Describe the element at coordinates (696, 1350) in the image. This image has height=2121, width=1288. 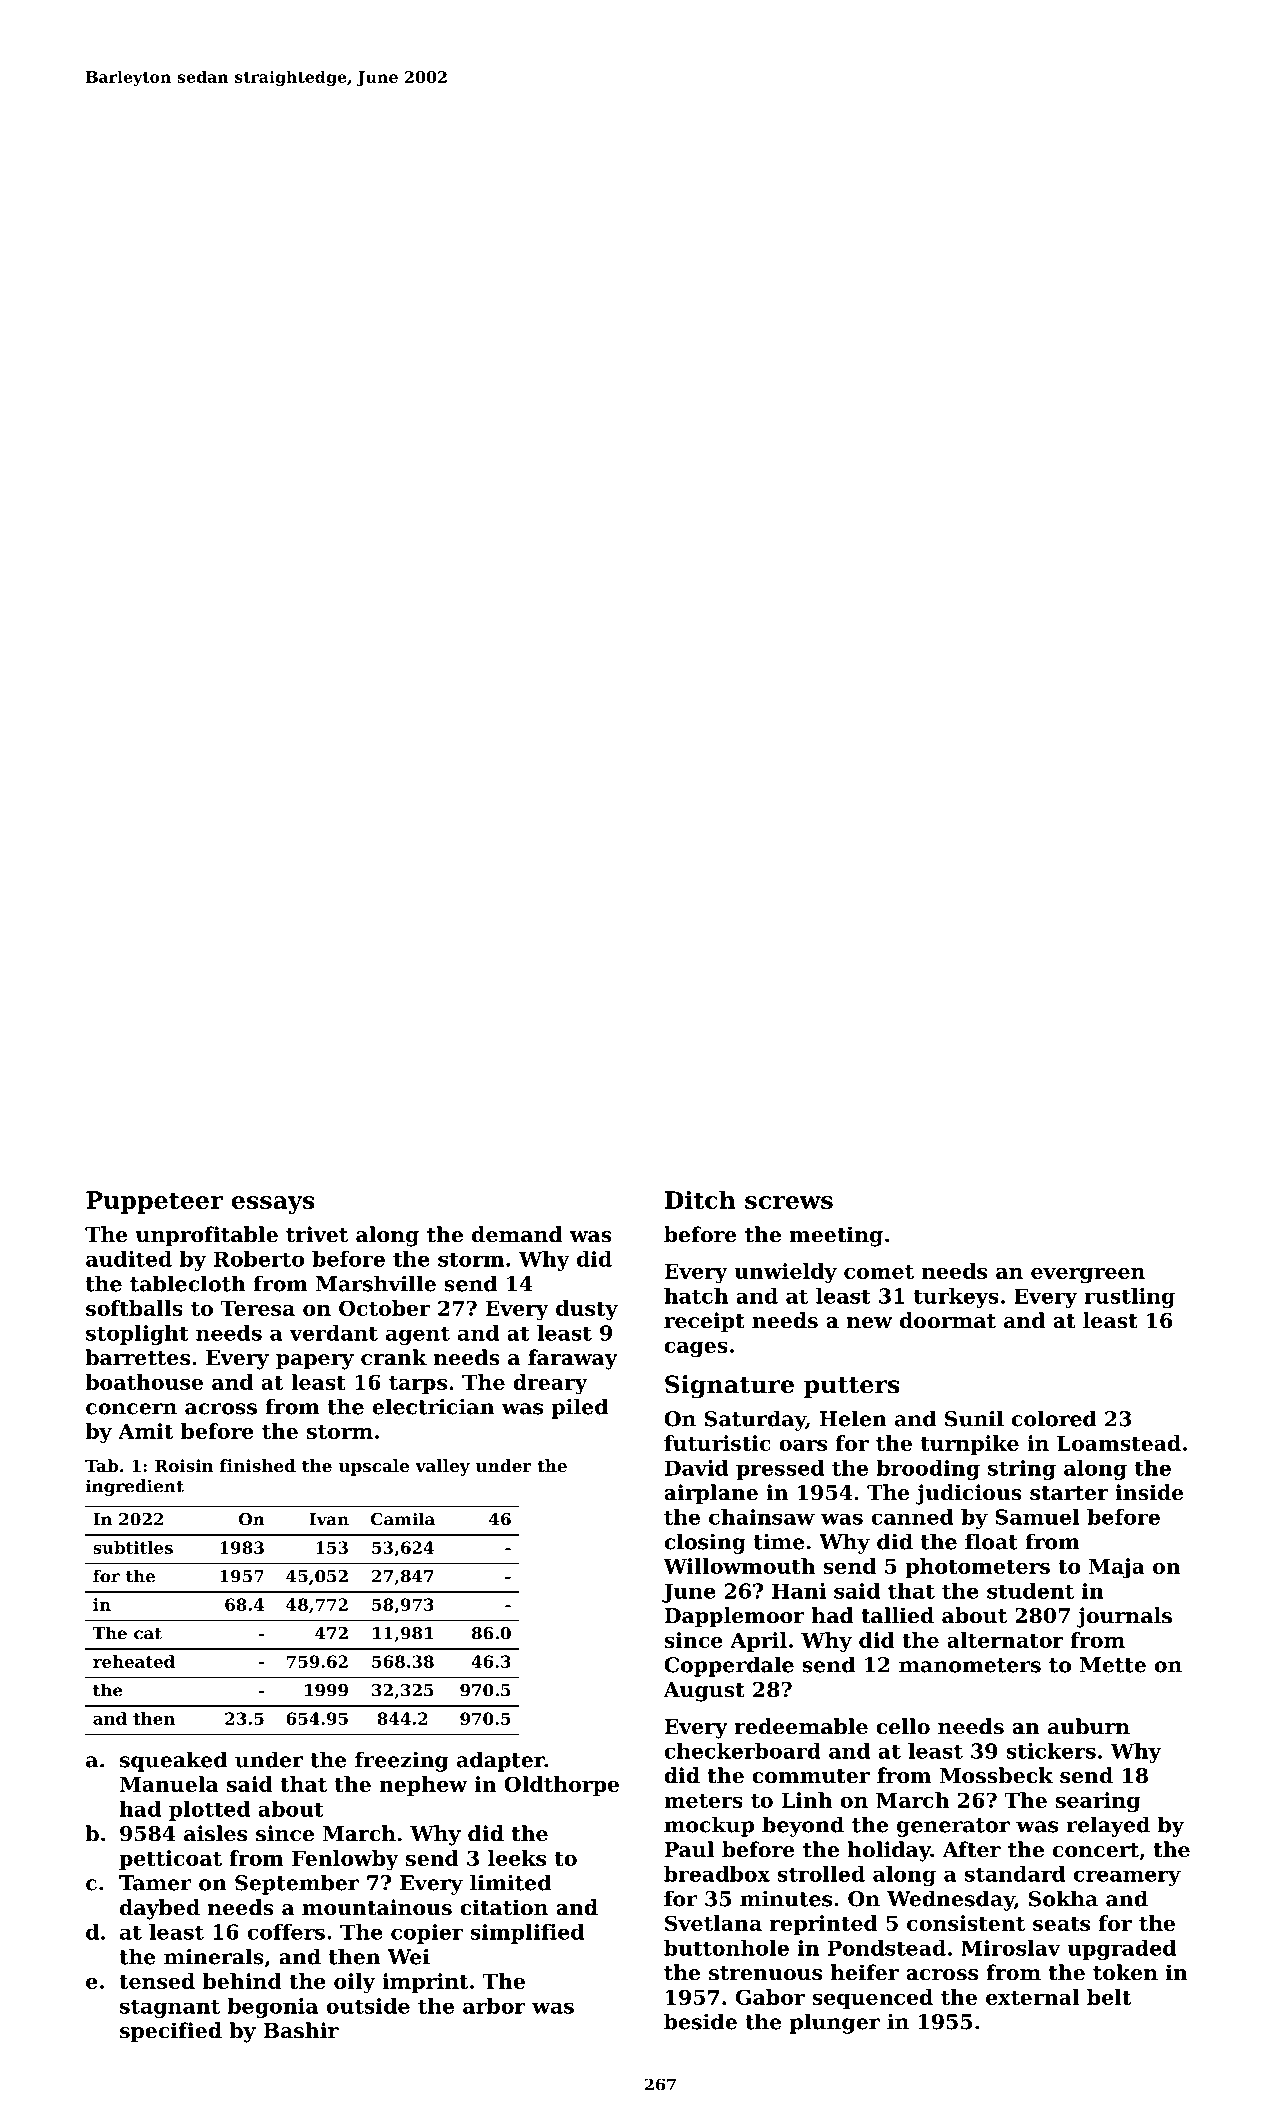
I see `cages` at that location.
